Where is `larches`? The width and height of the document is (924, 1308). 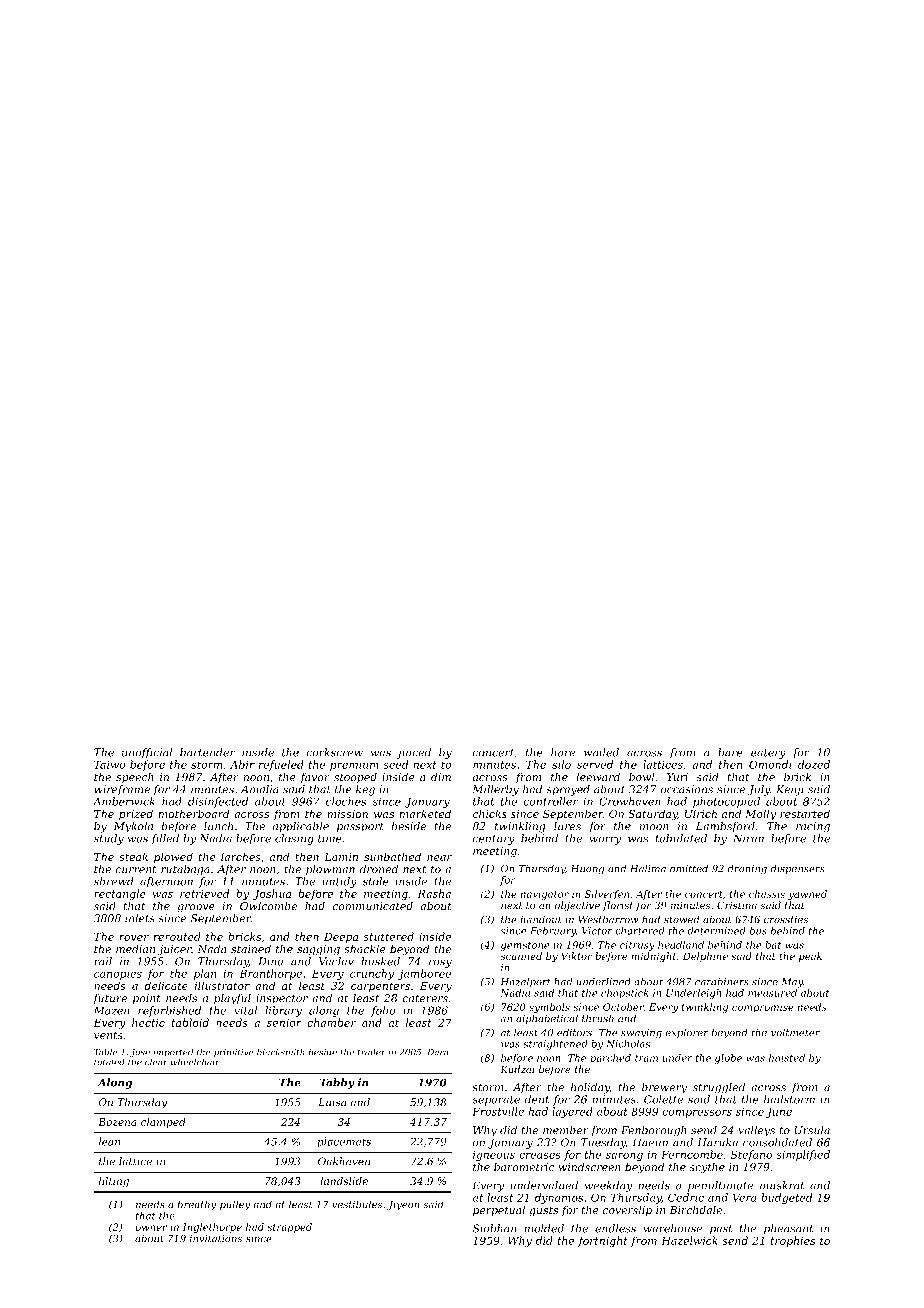 larches is located at coordinates (241, 856).
